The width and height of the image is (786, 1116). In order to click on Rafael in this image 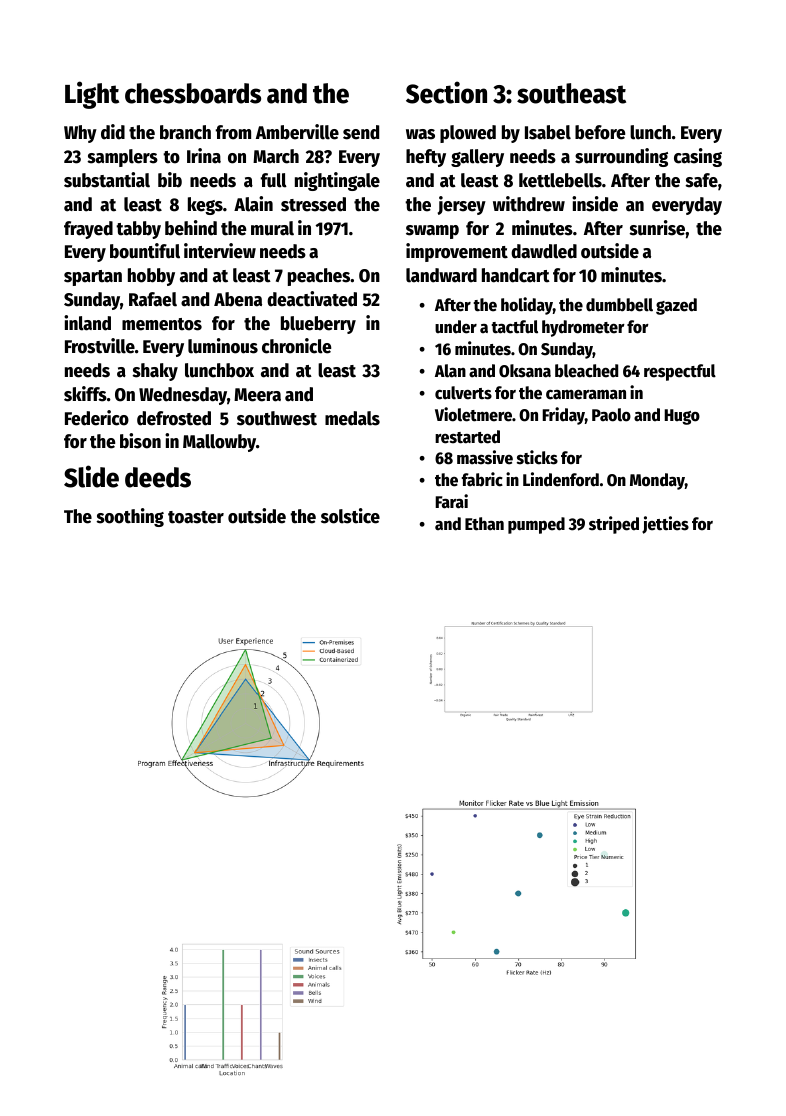, I will do `click(153, 299)`.
